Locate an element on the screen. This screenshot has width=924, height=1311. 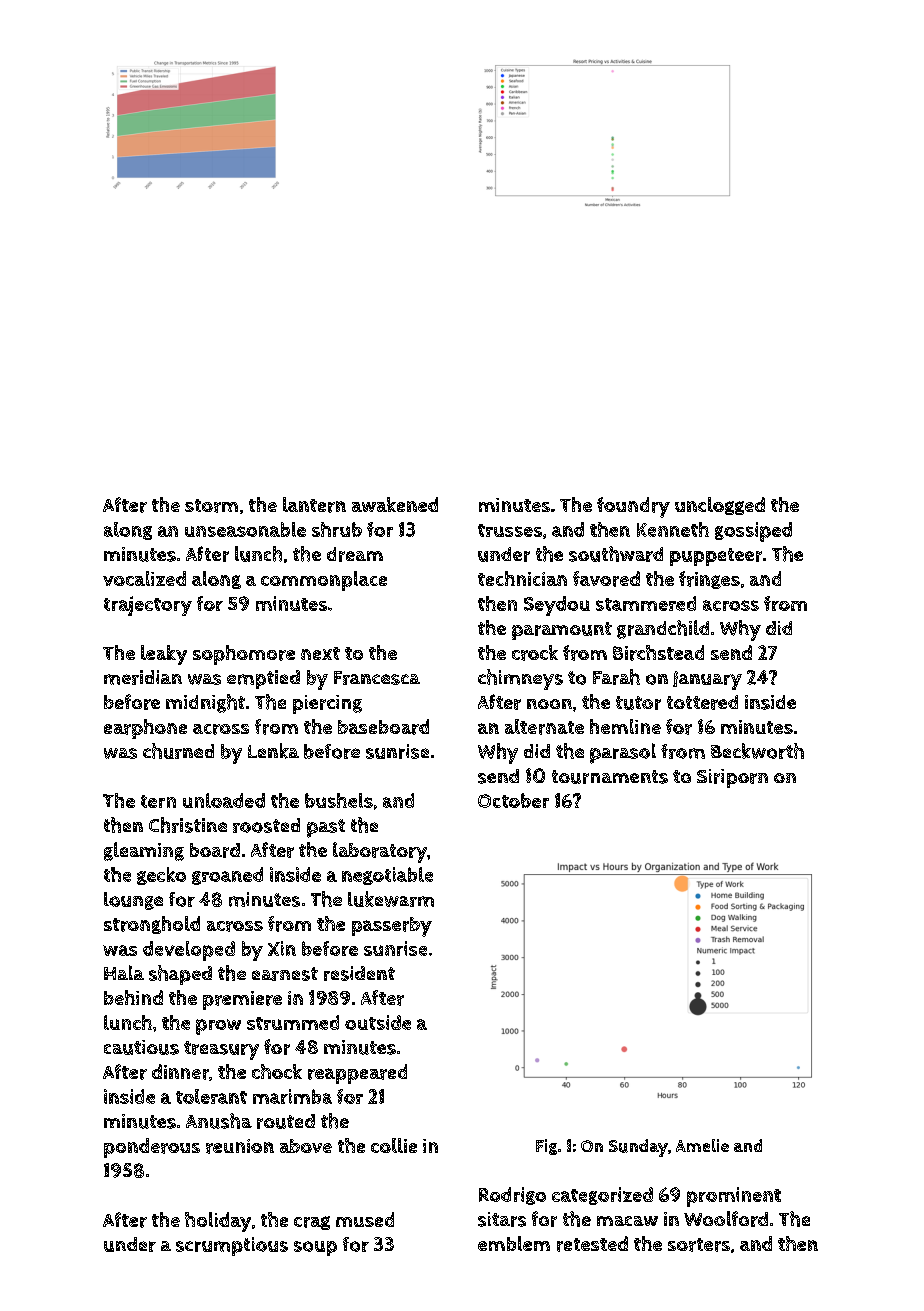
paramount is located at coordinates (562, 631).
